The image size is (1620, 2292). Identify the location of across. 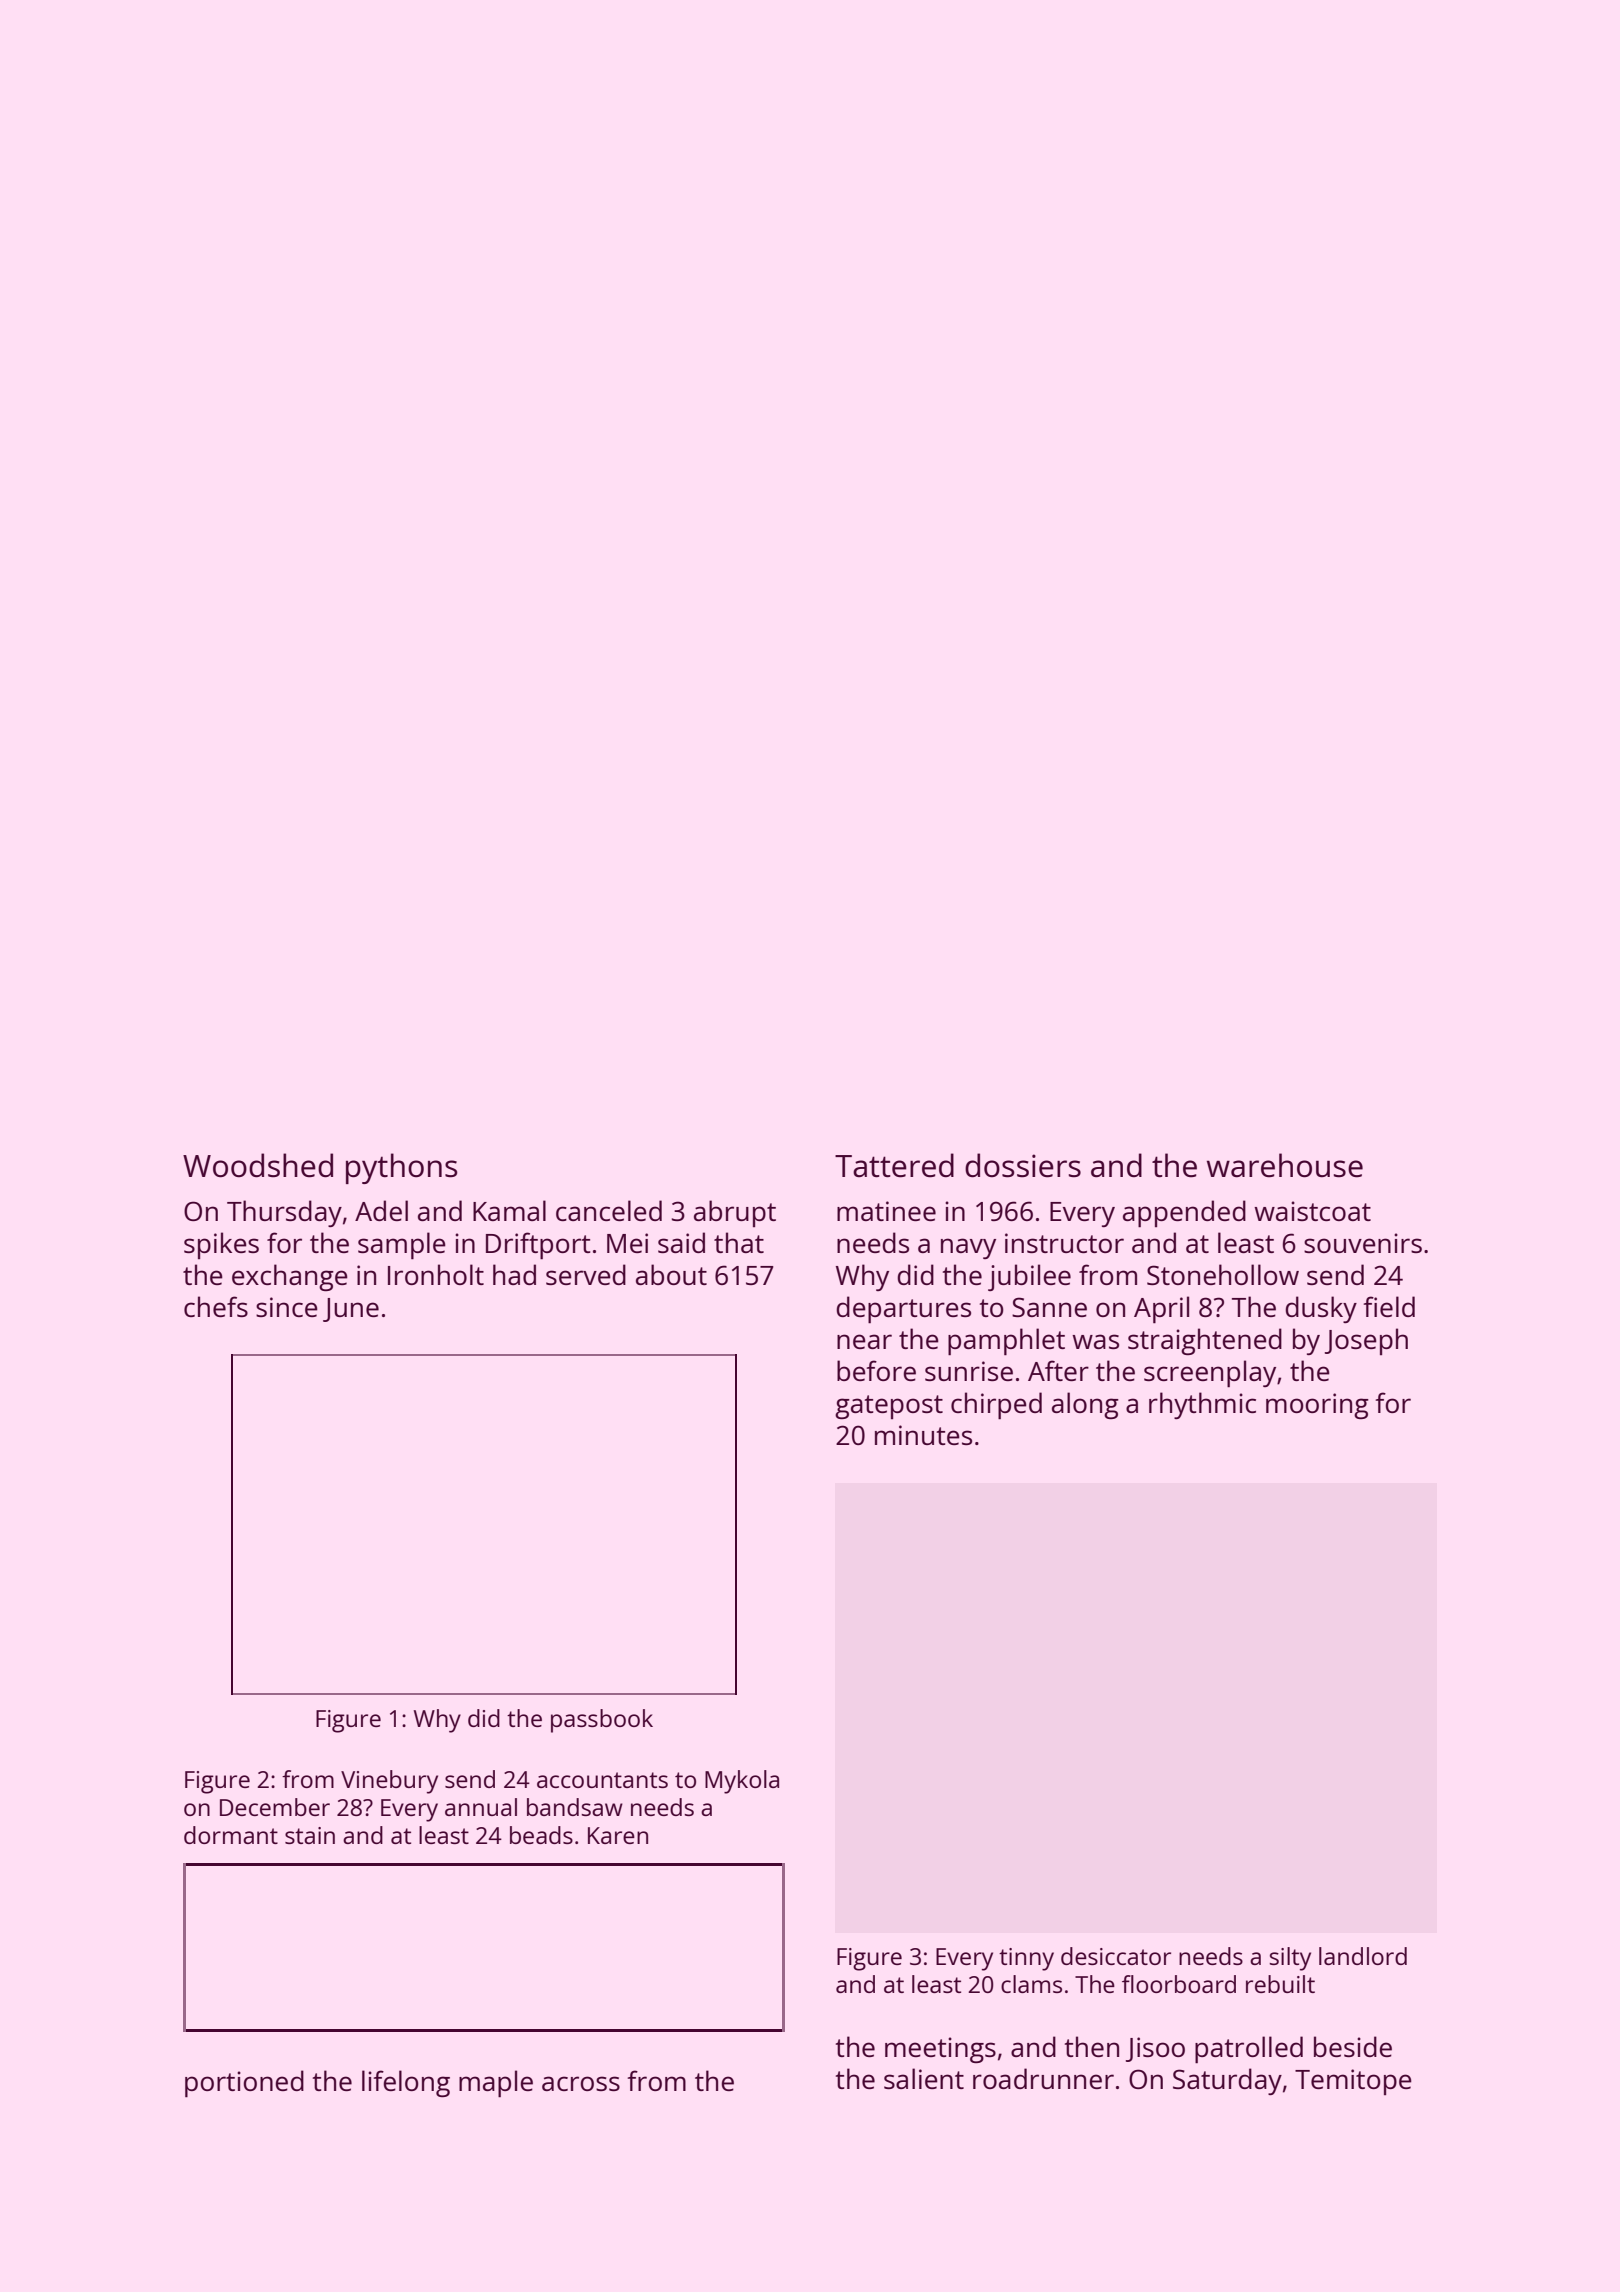
(581, 2083).
